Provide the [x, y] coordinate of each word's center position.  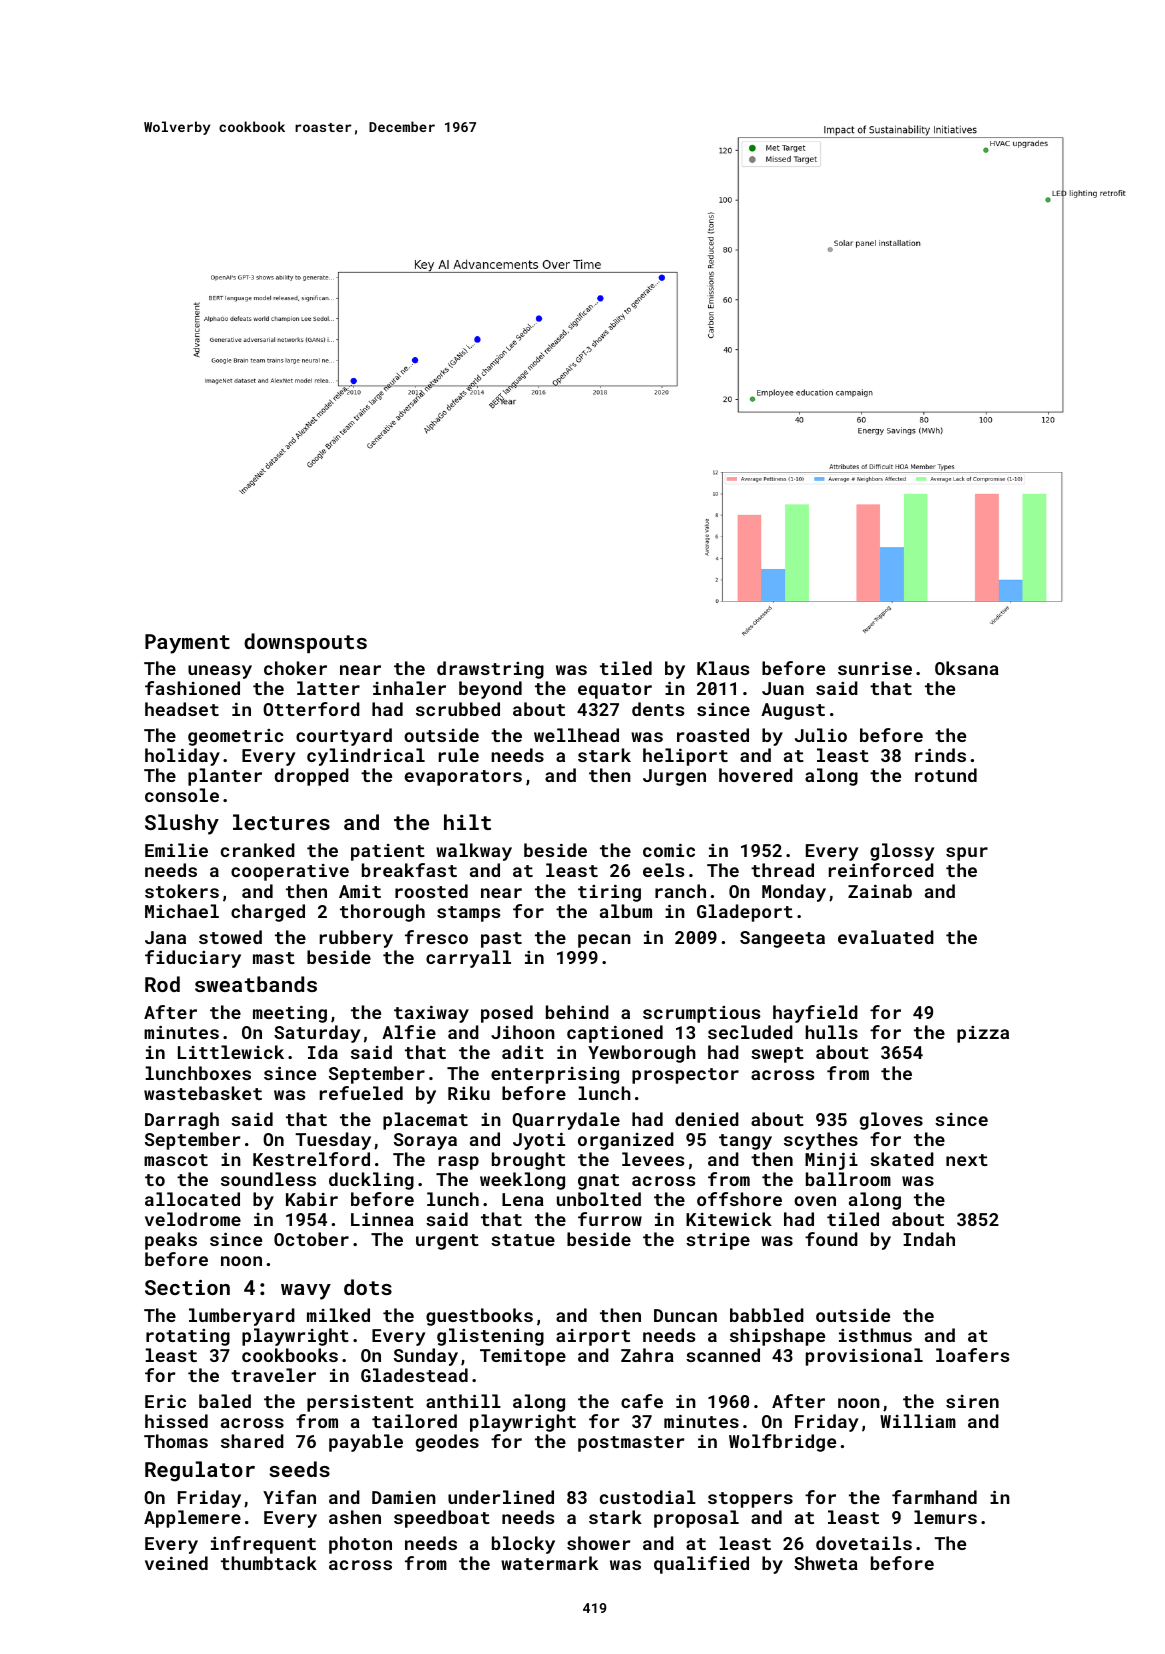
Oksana [967, 668]
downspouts [305, 643]
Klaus [723, 668]
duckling [371, 1181]
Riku [469, 1093]
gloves [891, 1121]
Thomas [176, 1441]
